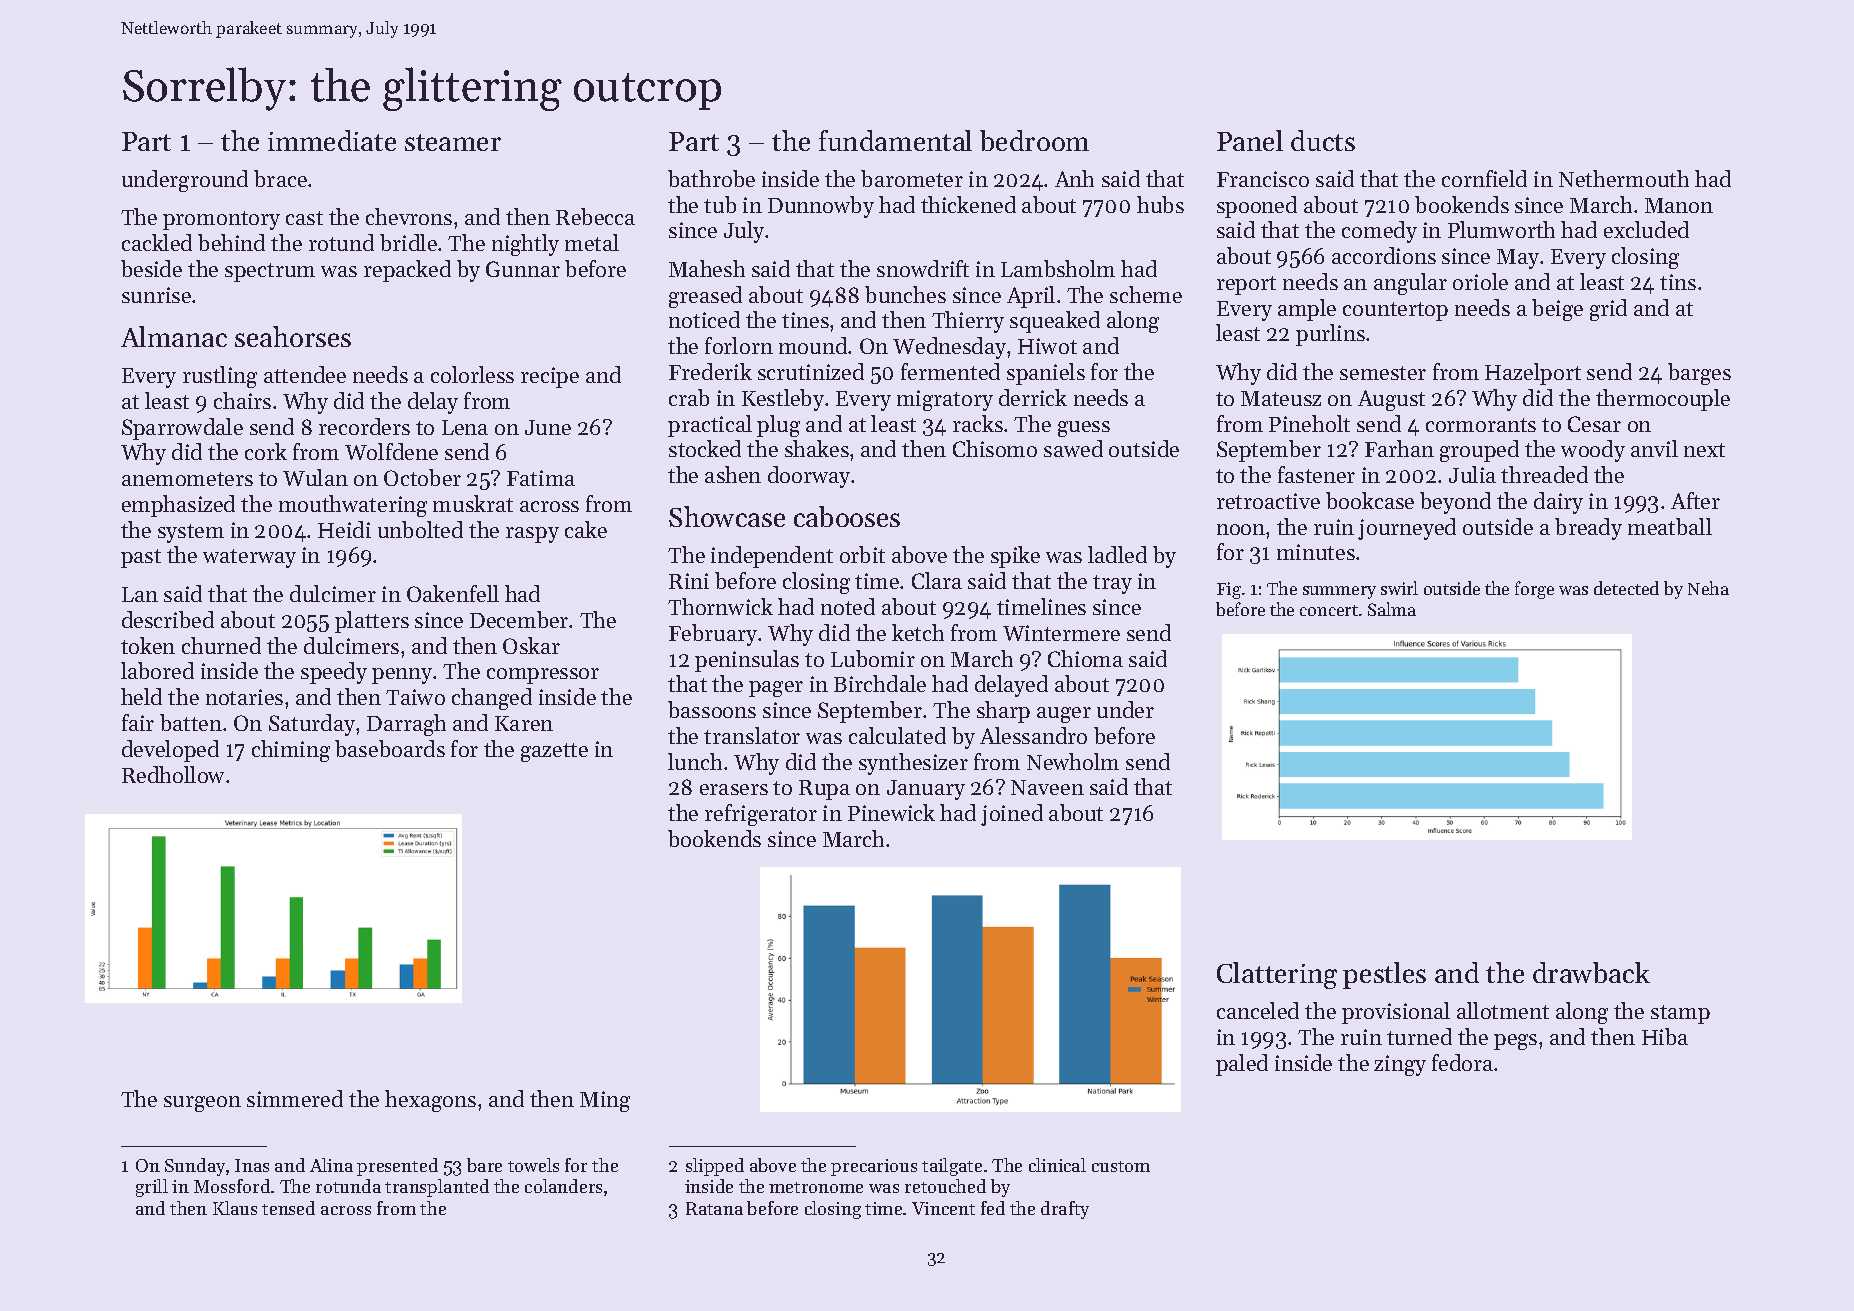 This document has height=1311, width=1854. I want to click on ducts, so click(1323, 140).
